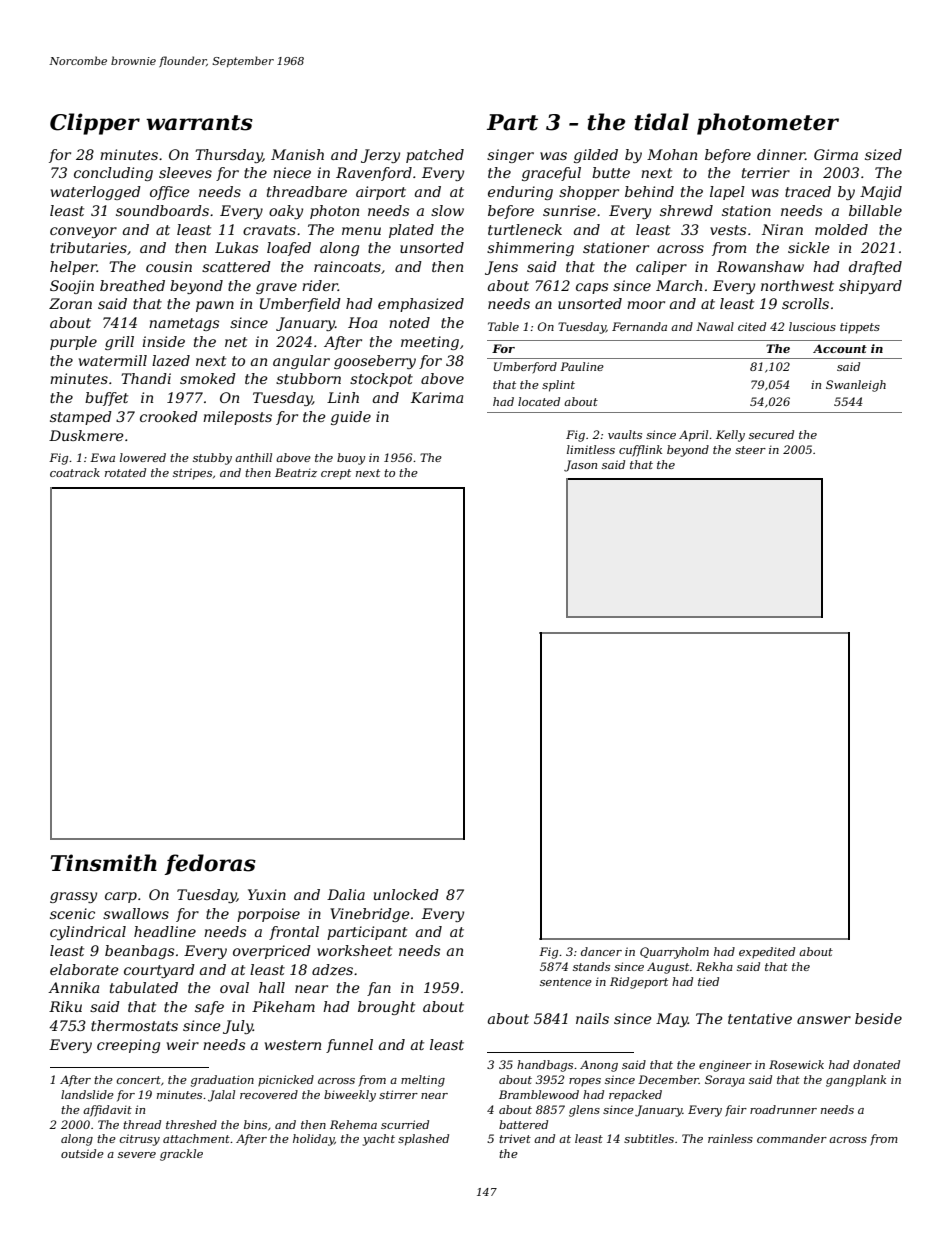 The width and height of the image is (952, 1233). I want to click on rainless, so click(730, 1138).
